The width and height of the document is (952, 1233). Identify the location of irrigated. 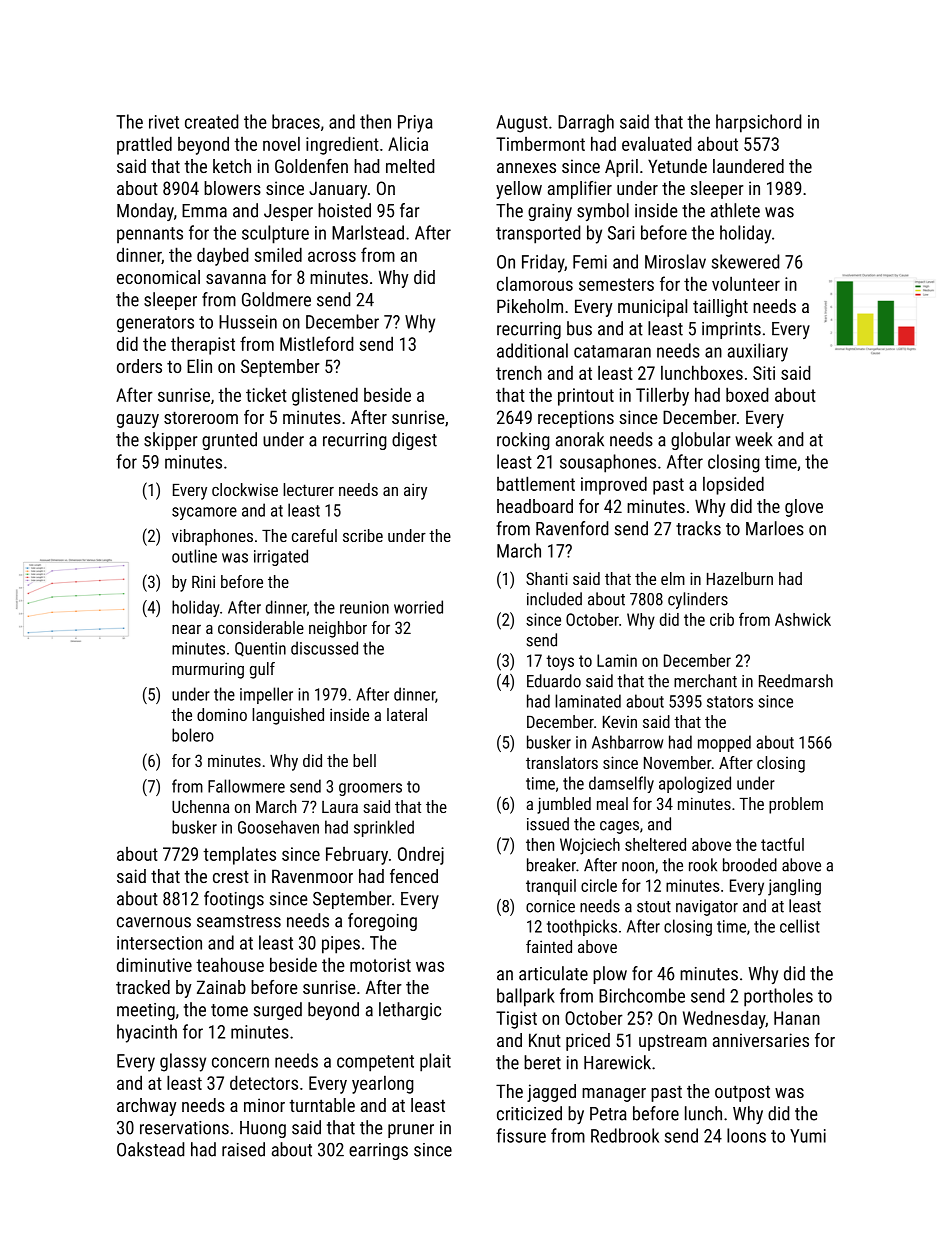
(281, 557).
